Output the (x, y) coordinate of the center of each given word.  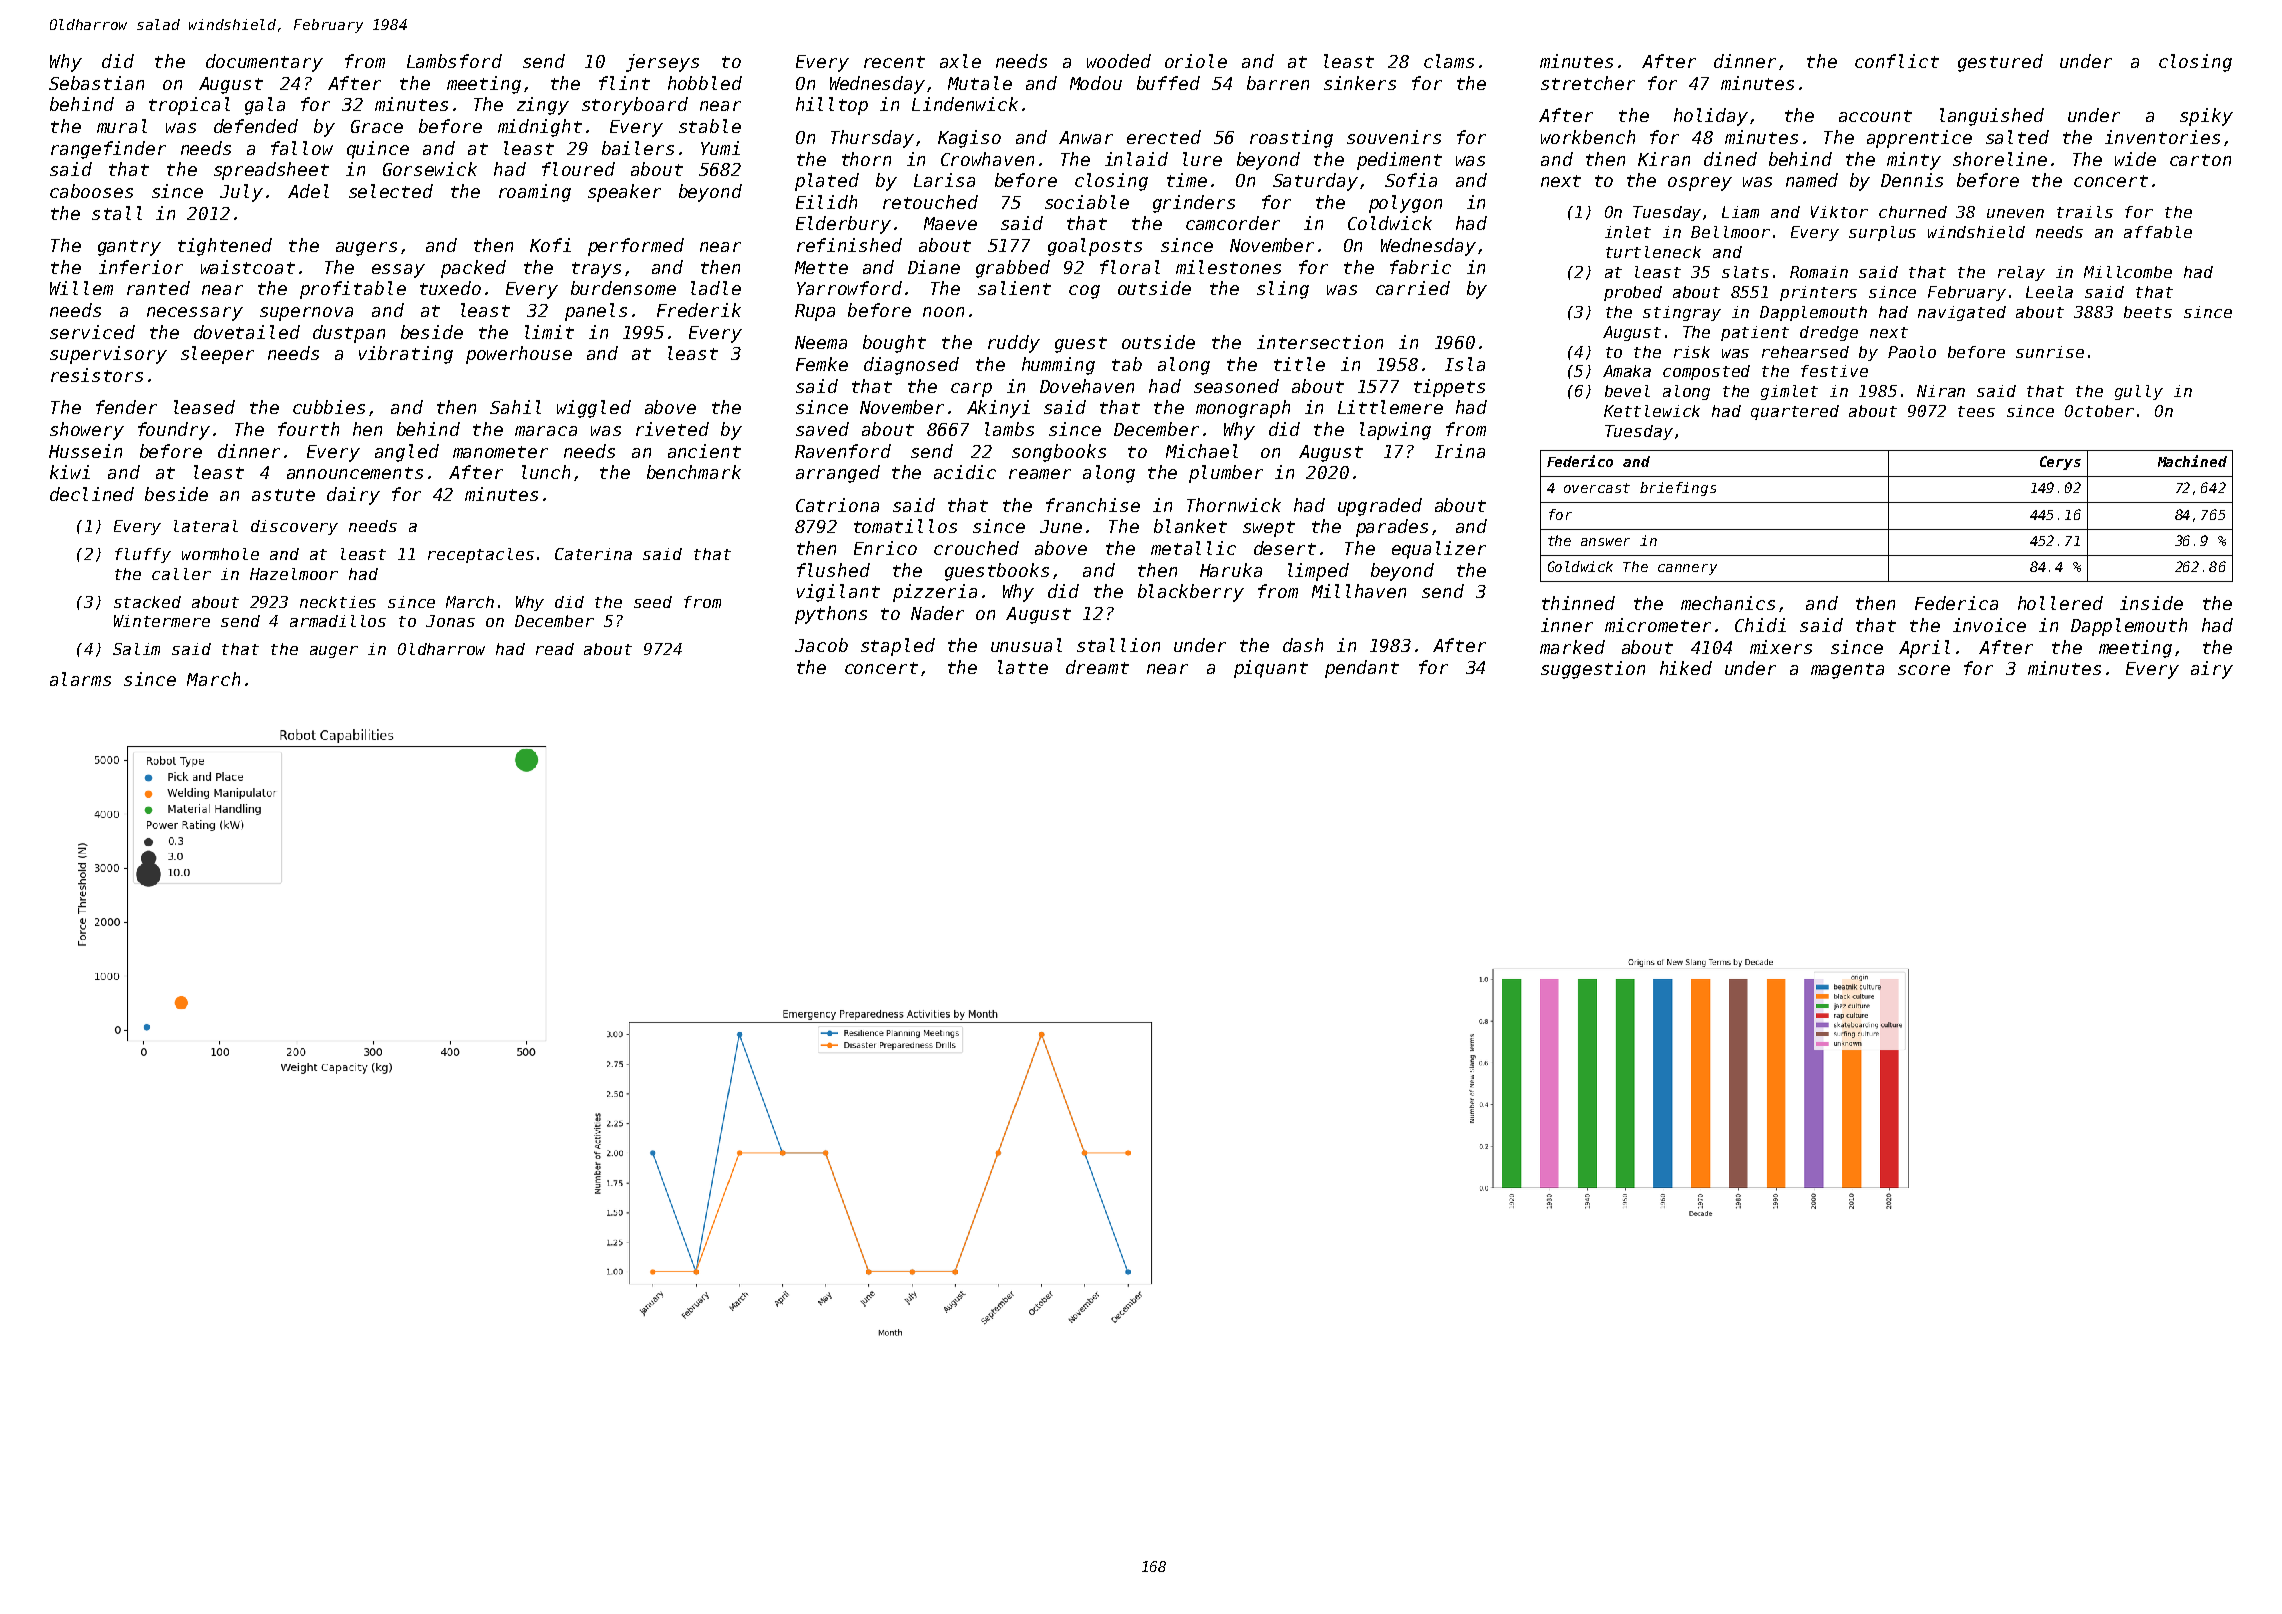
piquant (1271, 669)
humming (1058, 366)
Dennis (1912, 180)
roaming (535, 193)
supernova (306, 314)
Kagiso (969, 139)
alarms (80, 679)
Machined (2192, 461)
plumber (1226, 474)
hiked (1686, 668)
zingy (543, 106)
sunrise (2050, 352)
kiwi (70, 472)
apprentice (1919, 139)
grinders (1194, 204)
